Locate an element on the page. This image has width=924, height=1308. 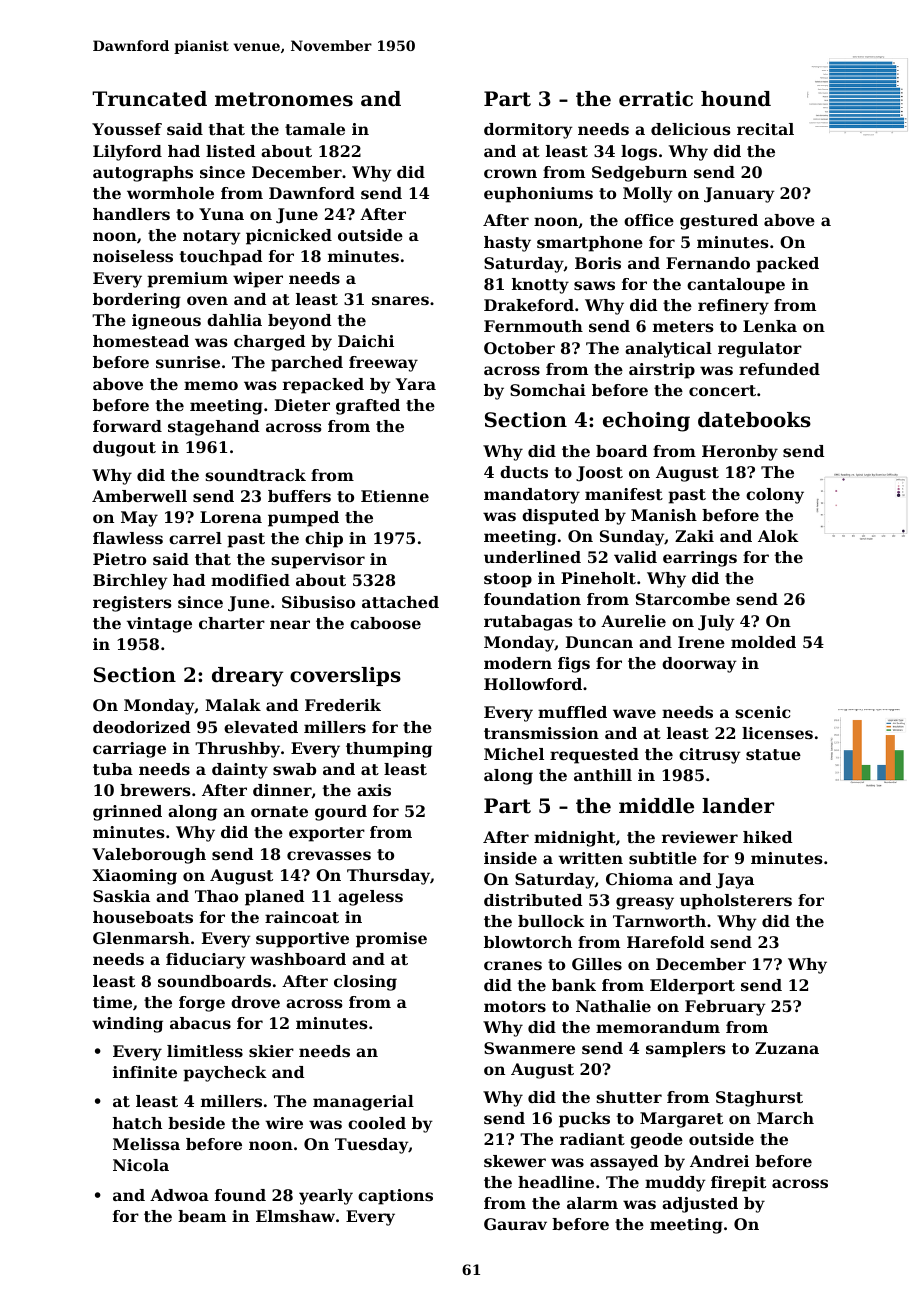
colony is located at coordinates (775, 496).
